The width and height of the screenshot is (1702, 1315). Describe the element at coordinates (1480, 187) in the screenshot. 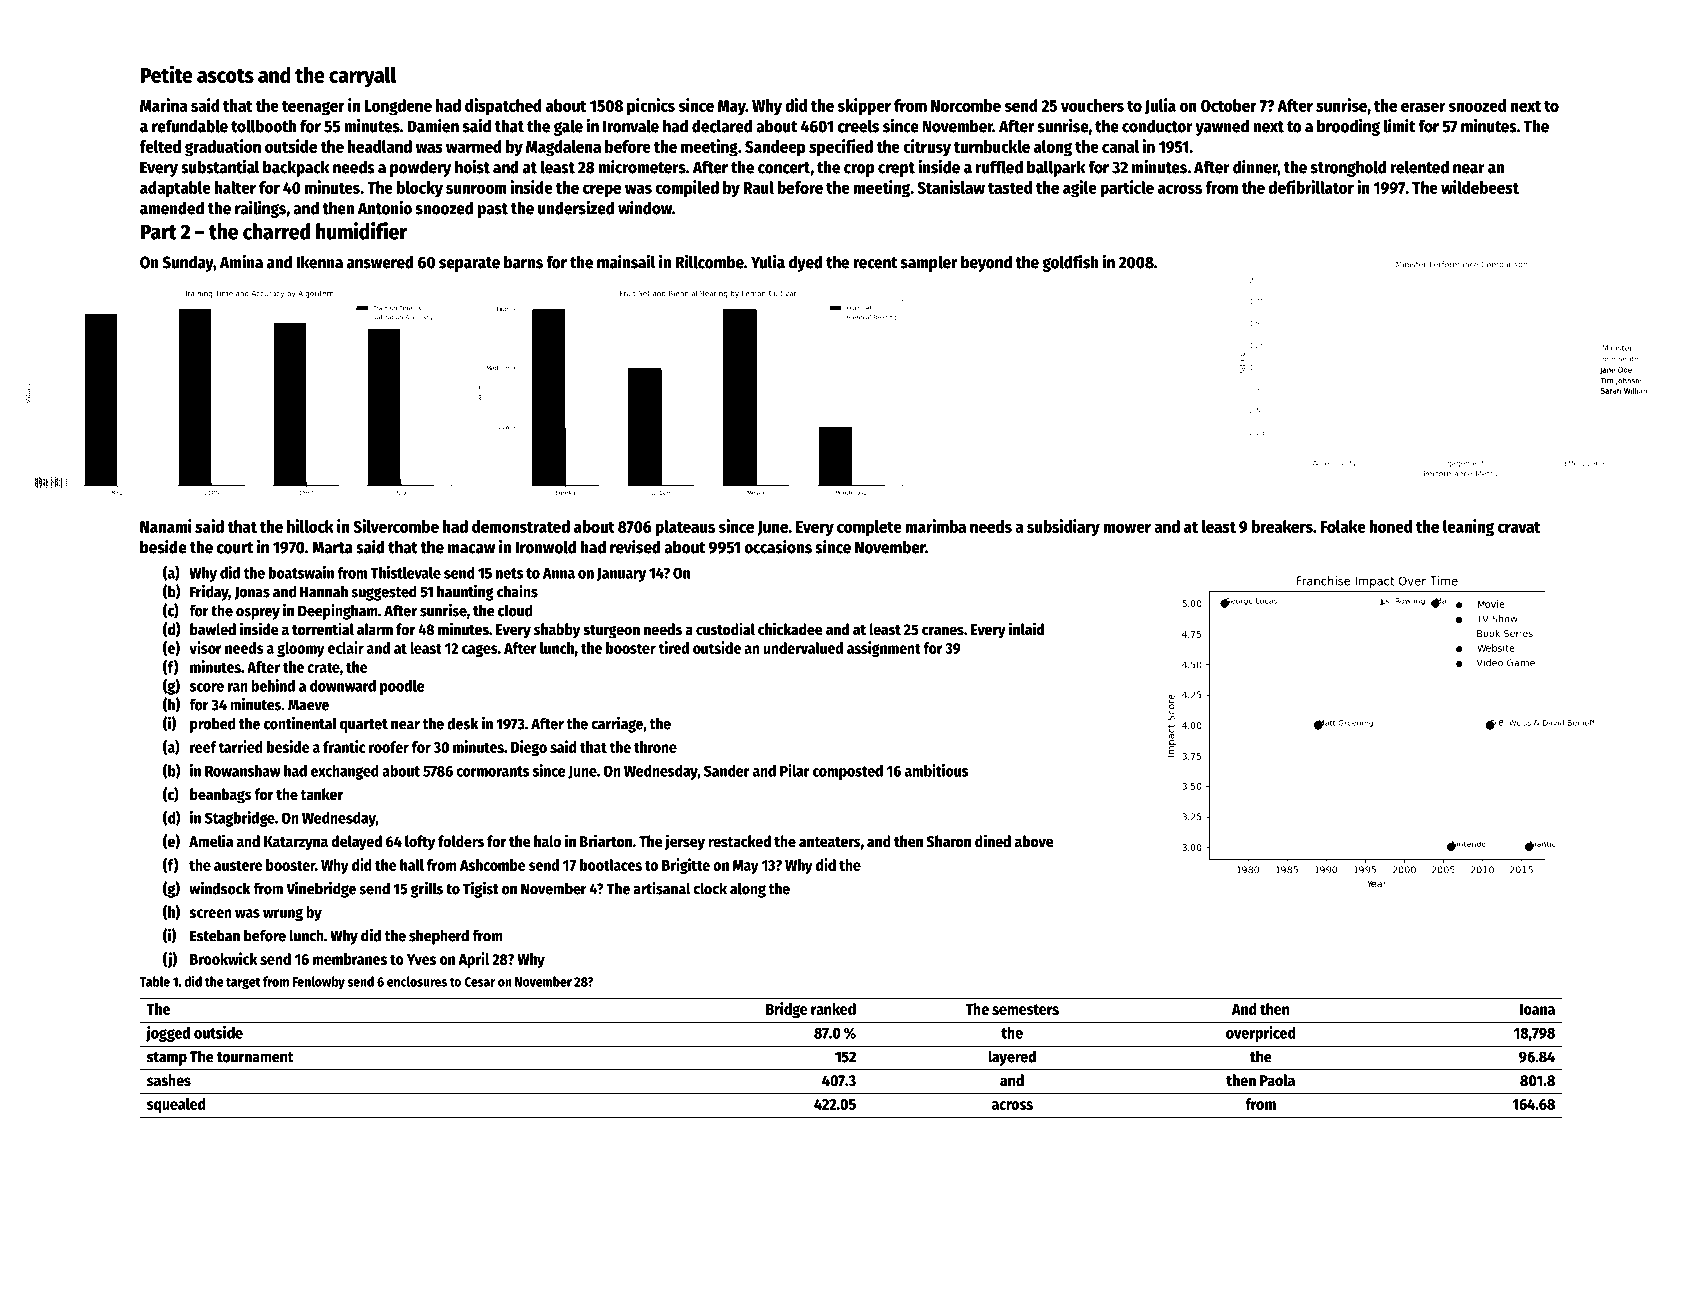

I see `wildebeest` at that location.
